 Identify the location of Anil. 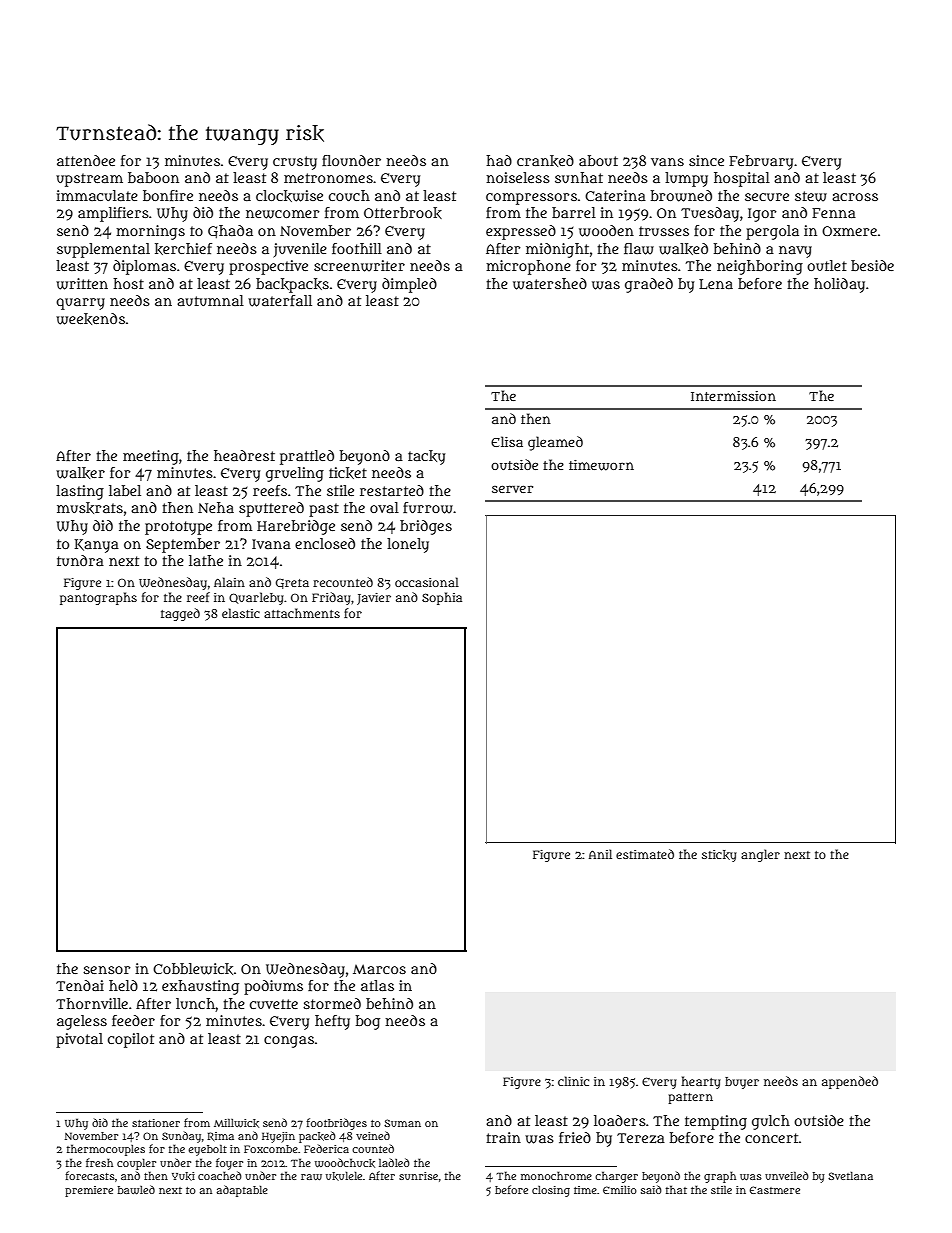
(600, 854).
